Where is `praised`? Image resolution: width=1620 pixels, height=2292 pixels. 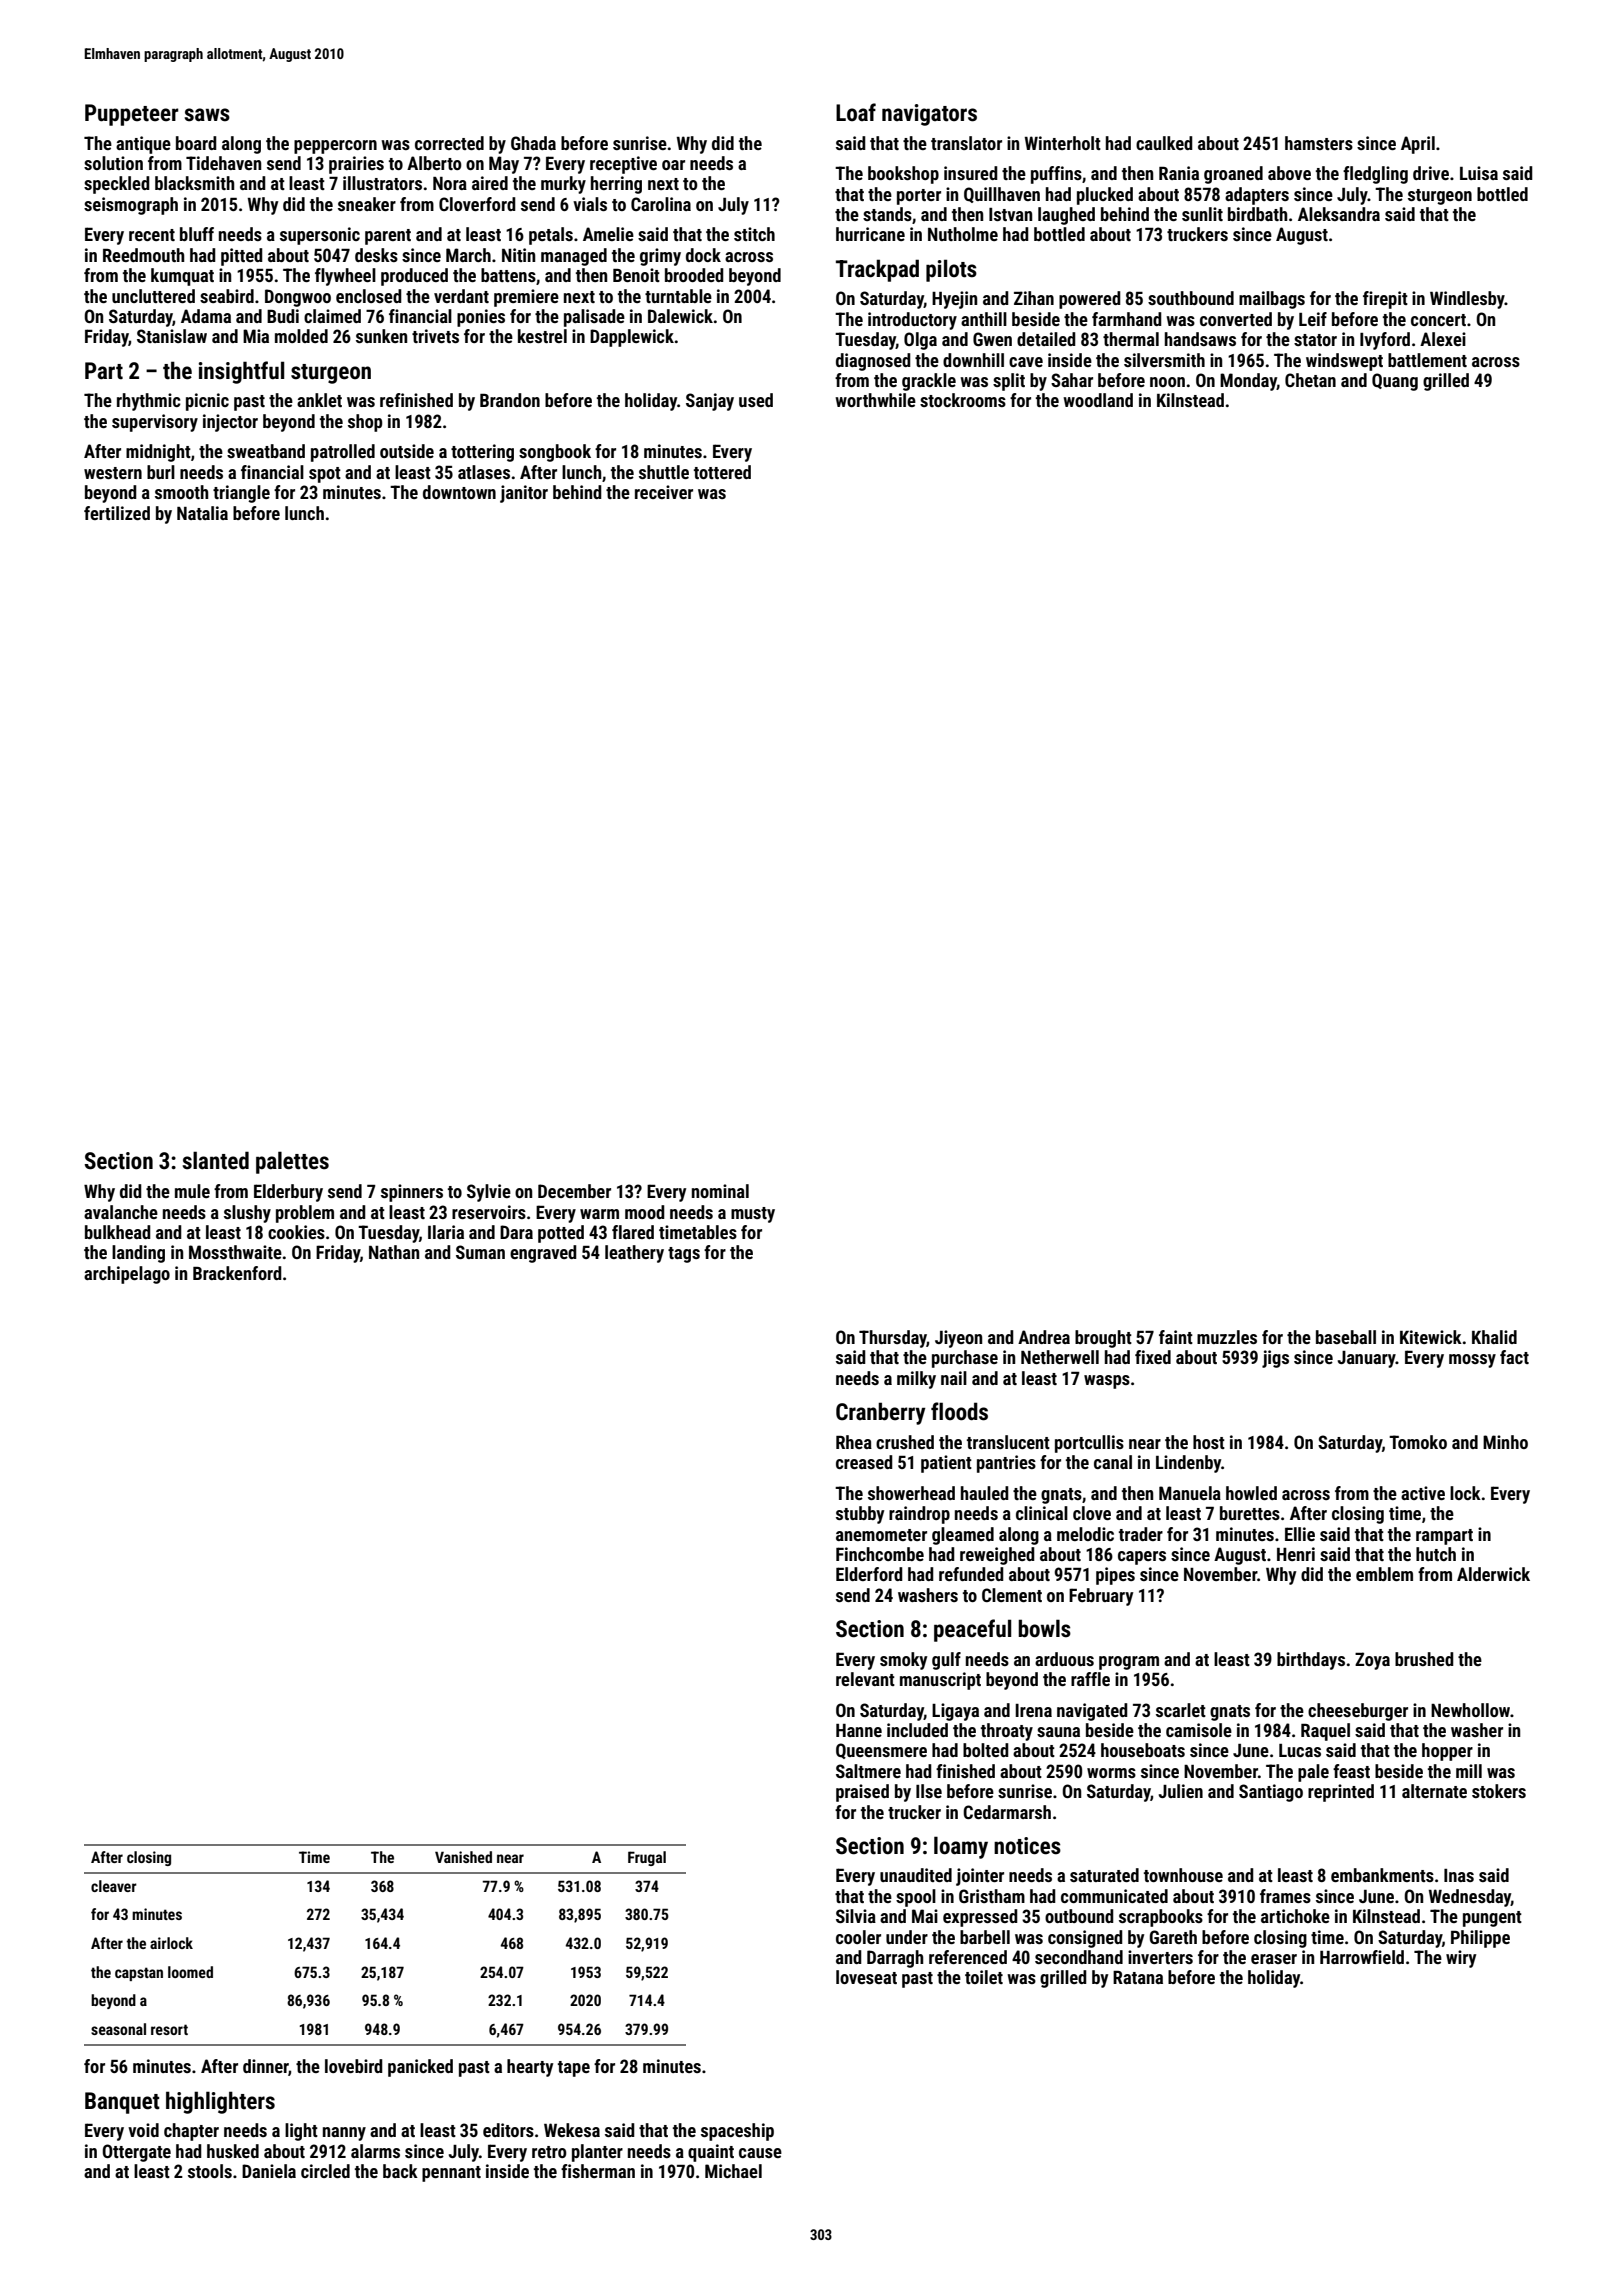 praised is located at coordinates (862, 1793).
